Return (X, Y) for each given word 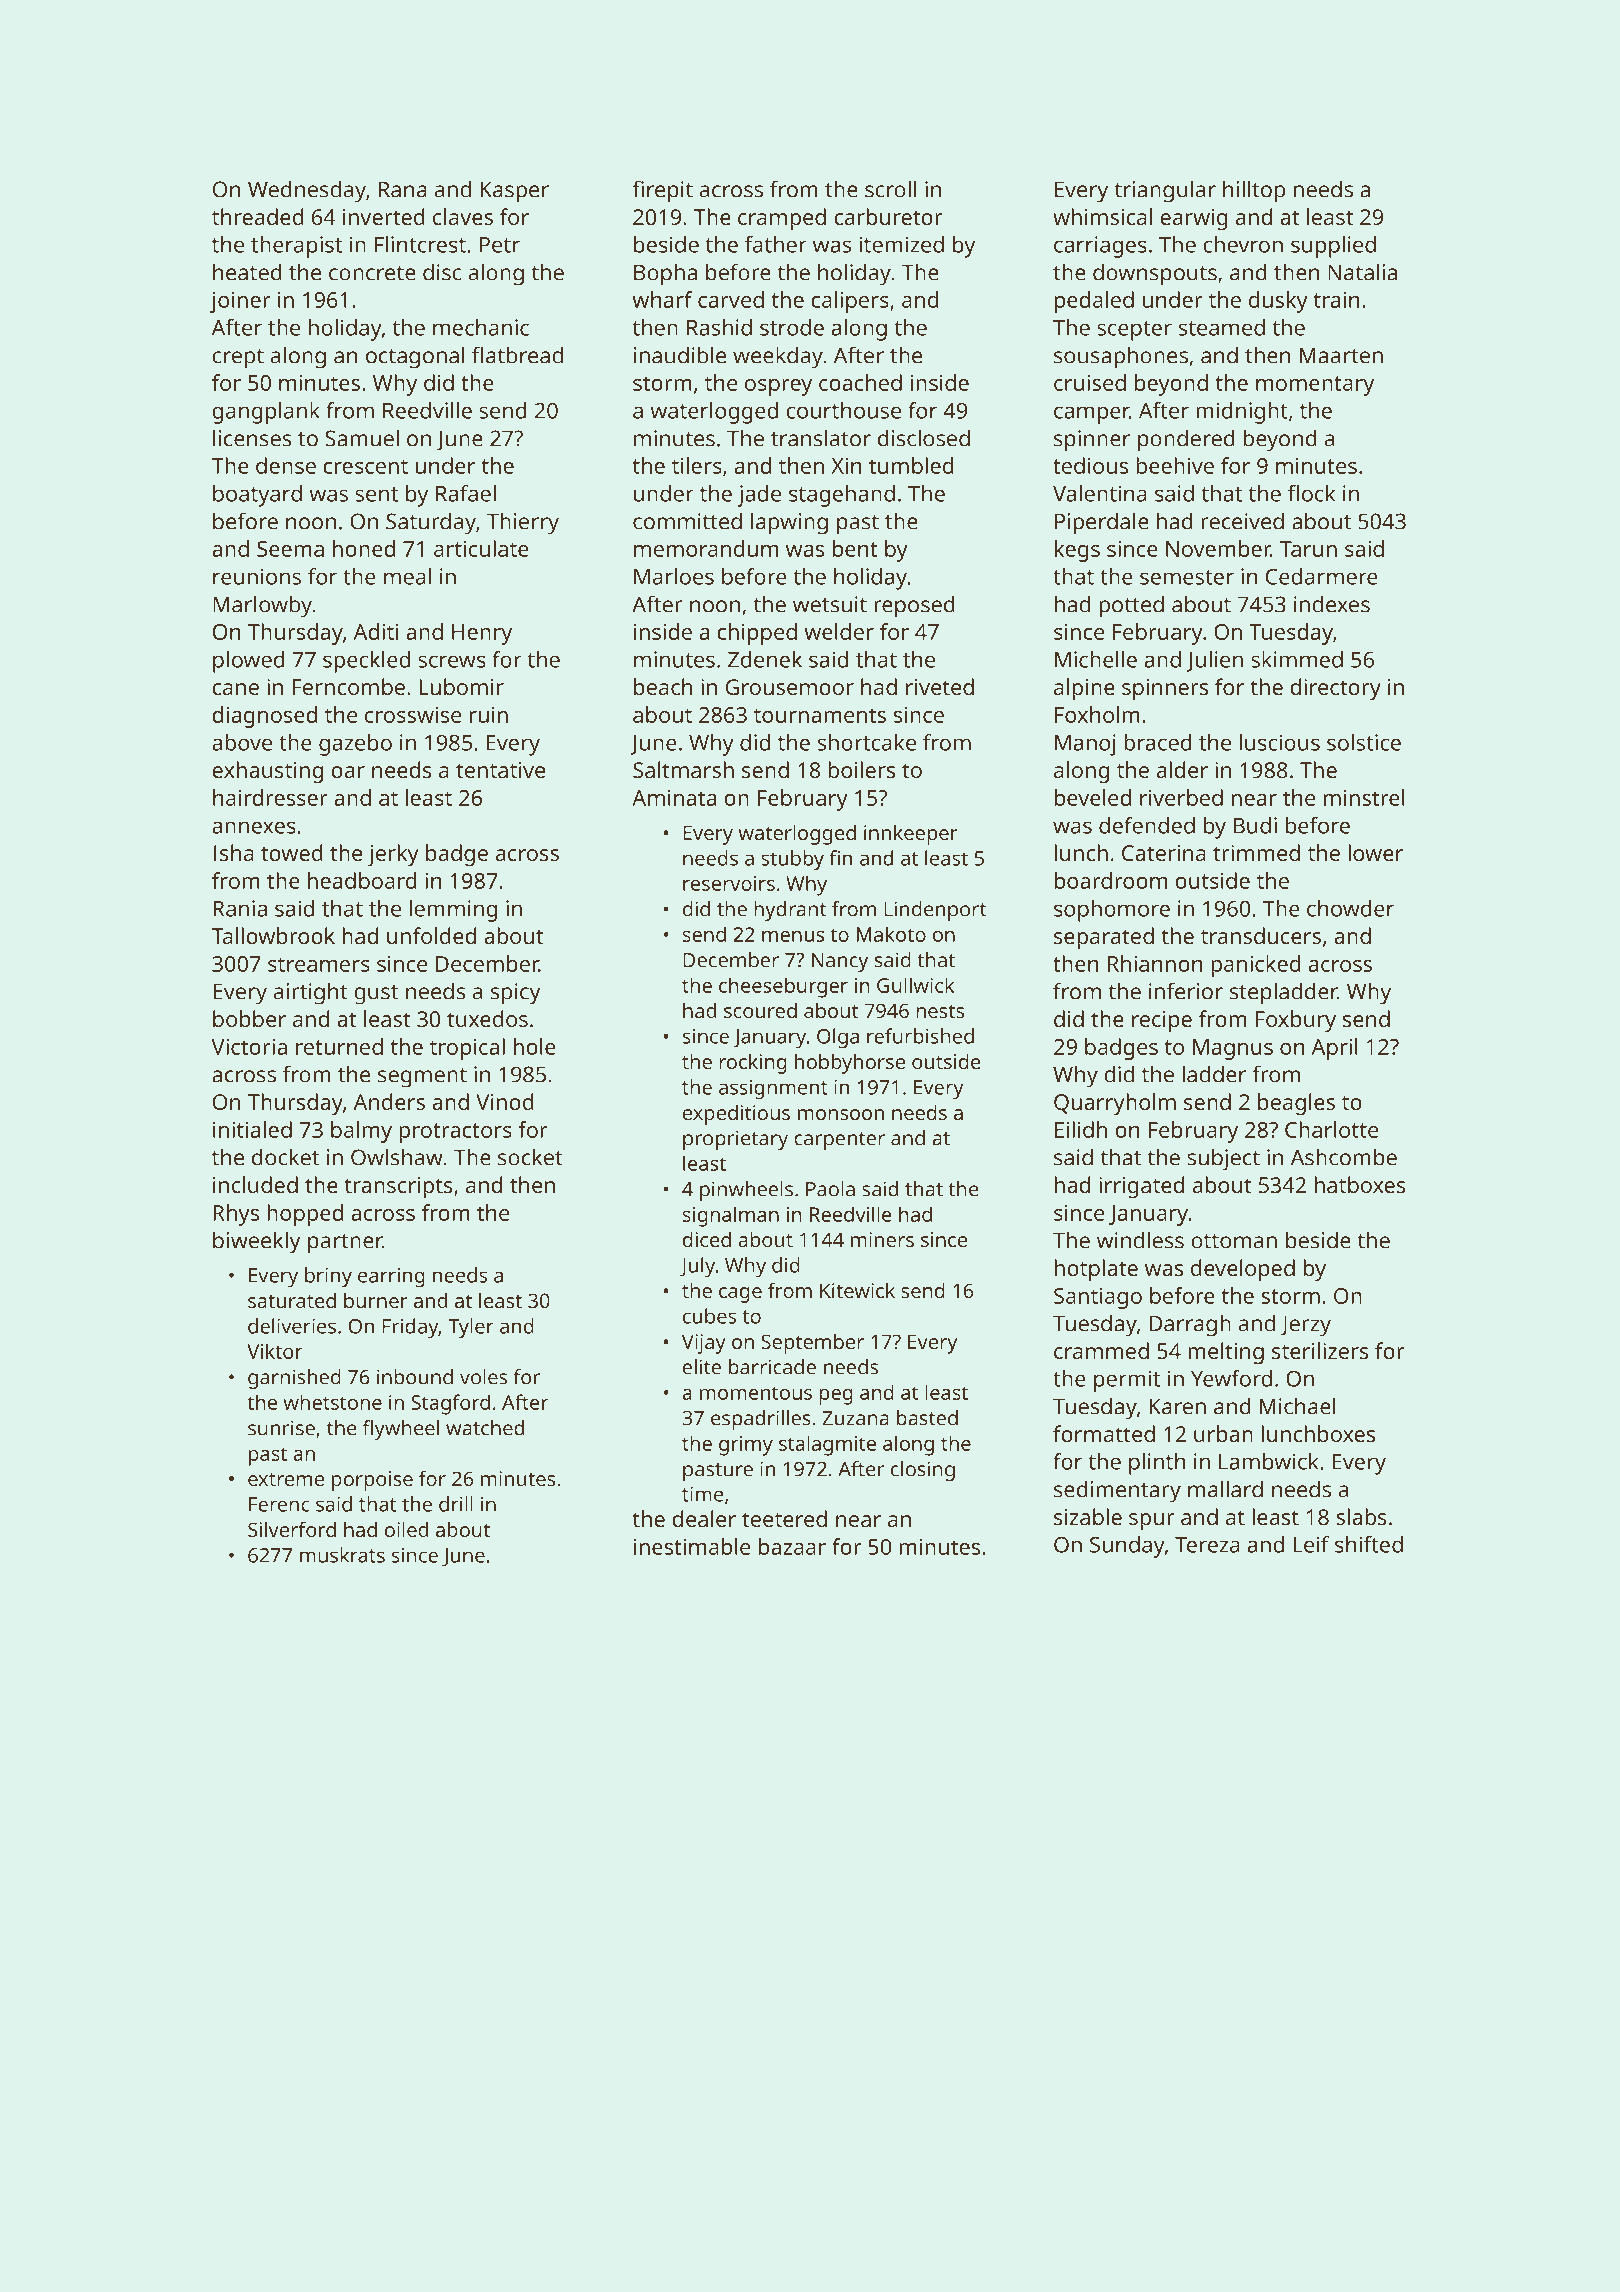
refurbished (920, 1036)
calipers (850, 302)
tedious (1090, 465)
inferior (1186, 991)
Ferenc (279, 1504)
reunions (257, 576)
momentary (1315, 386)
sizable (1088, 1516)
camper (1092, 415)
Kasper (514, 192)
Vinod (505, 1101)
